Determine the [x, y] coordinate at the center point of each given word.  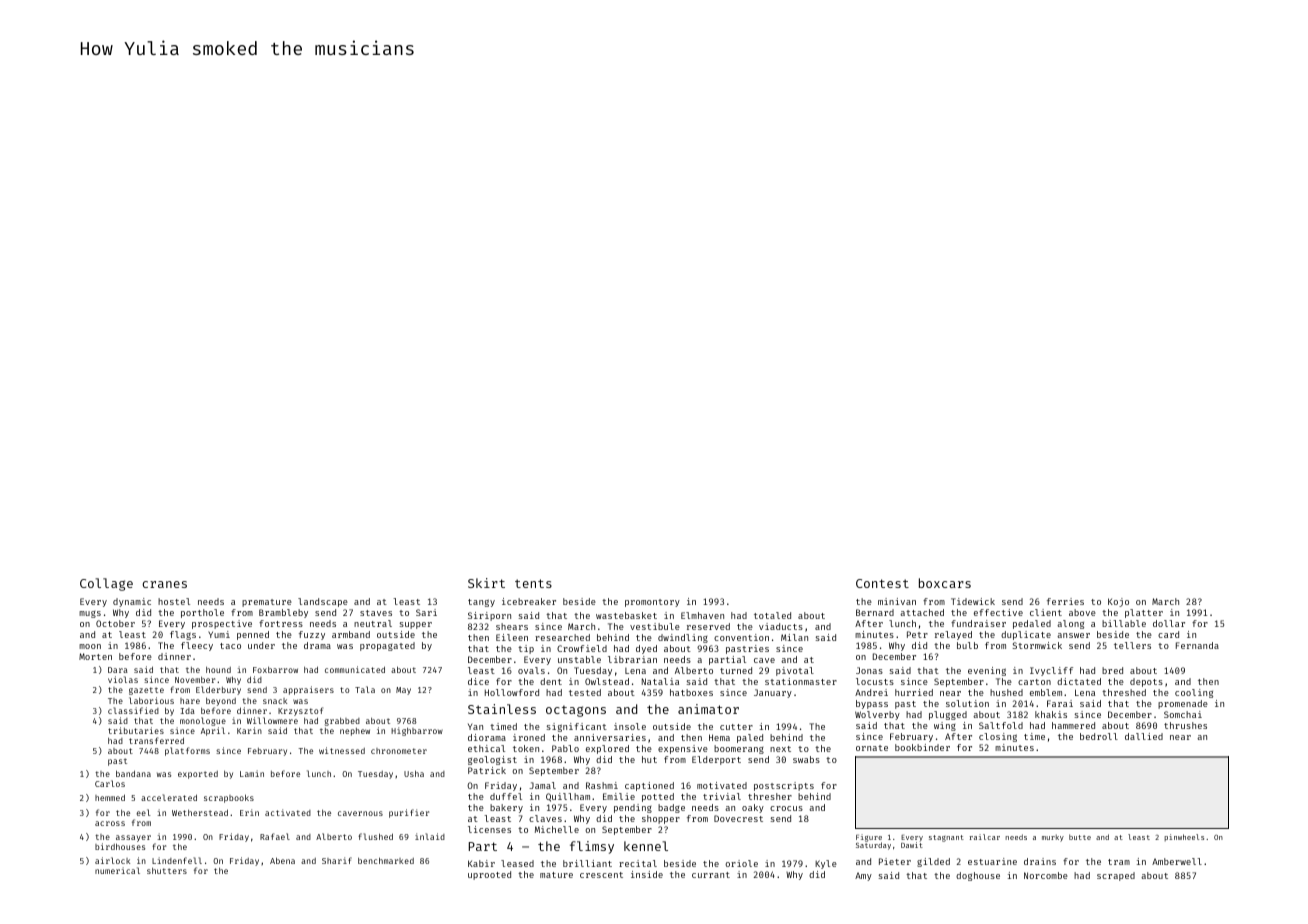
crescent [601, 875]
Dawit [912, 845]
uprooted [489, 875]
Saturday [873, 846]
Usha [414, 773]
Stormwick [1037, 645]
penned [253, 635]
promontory [652, 603]
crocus [786, 808]
